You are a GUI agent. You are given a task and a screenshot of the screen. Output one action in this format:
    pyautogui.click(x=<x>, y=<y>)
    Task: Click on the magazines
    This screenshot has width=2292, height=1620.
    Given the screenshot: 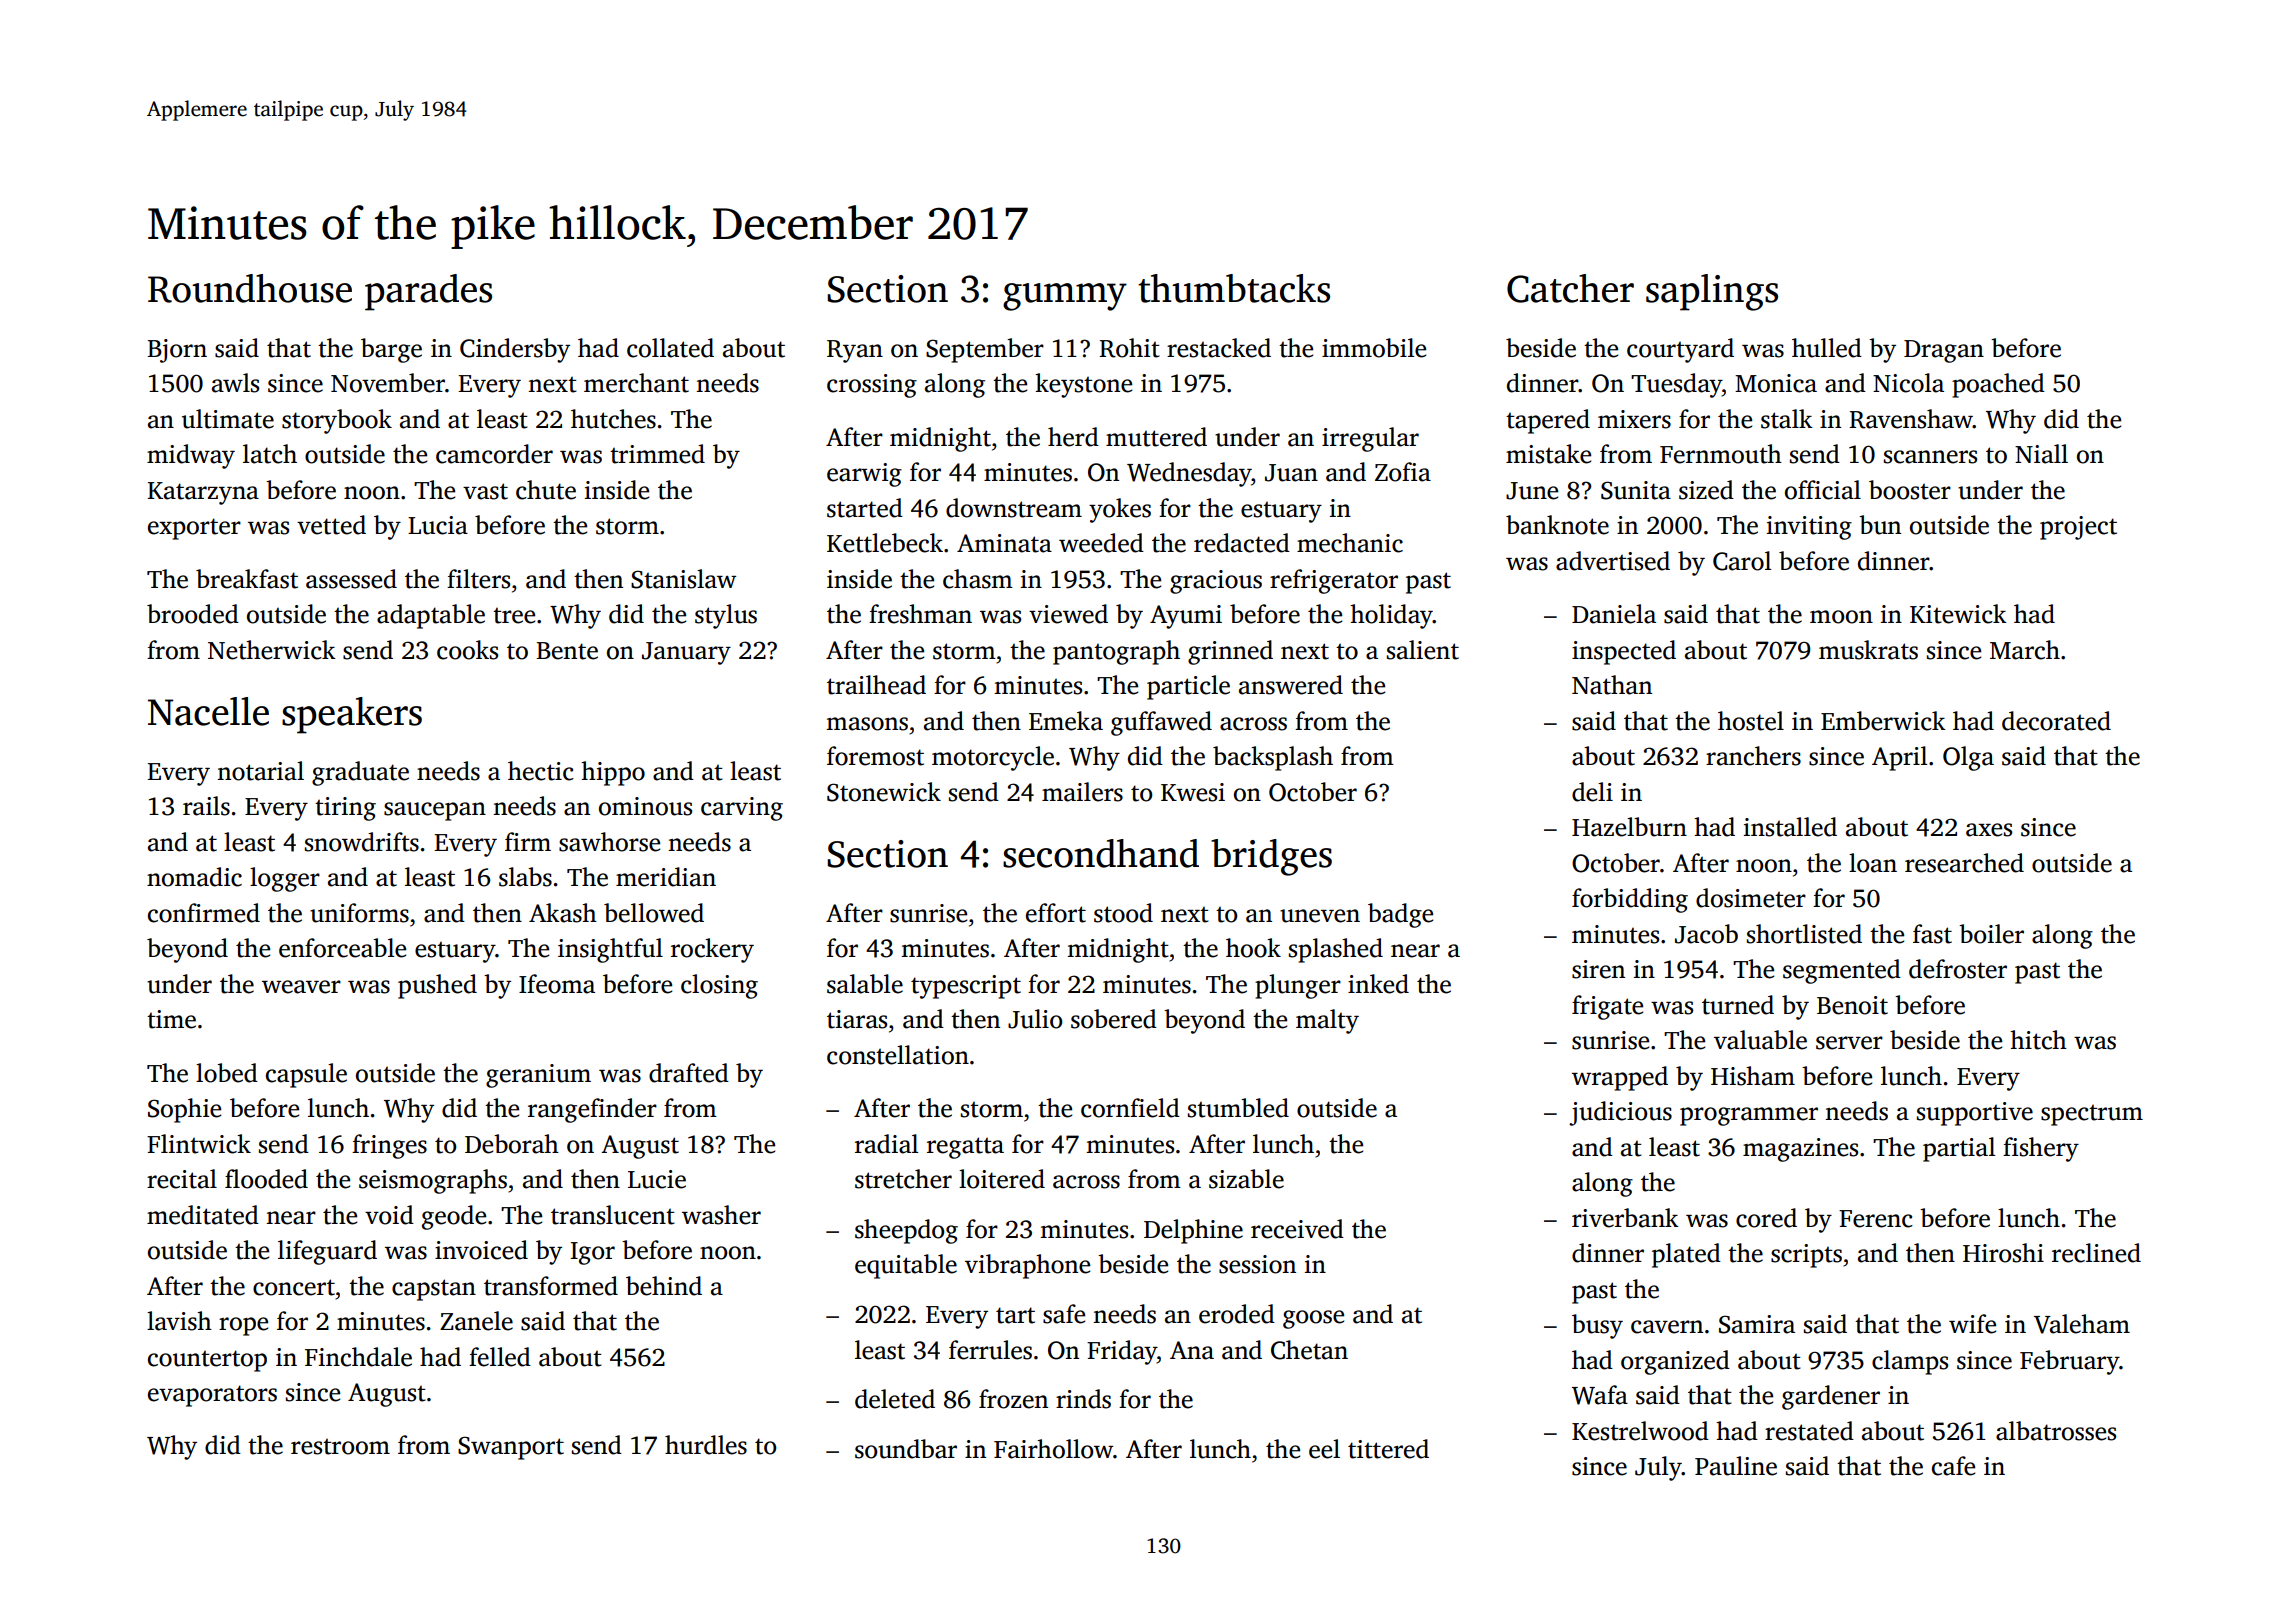 What is the action you would take?
    pyautogui.click(x=1800, y=1150)
